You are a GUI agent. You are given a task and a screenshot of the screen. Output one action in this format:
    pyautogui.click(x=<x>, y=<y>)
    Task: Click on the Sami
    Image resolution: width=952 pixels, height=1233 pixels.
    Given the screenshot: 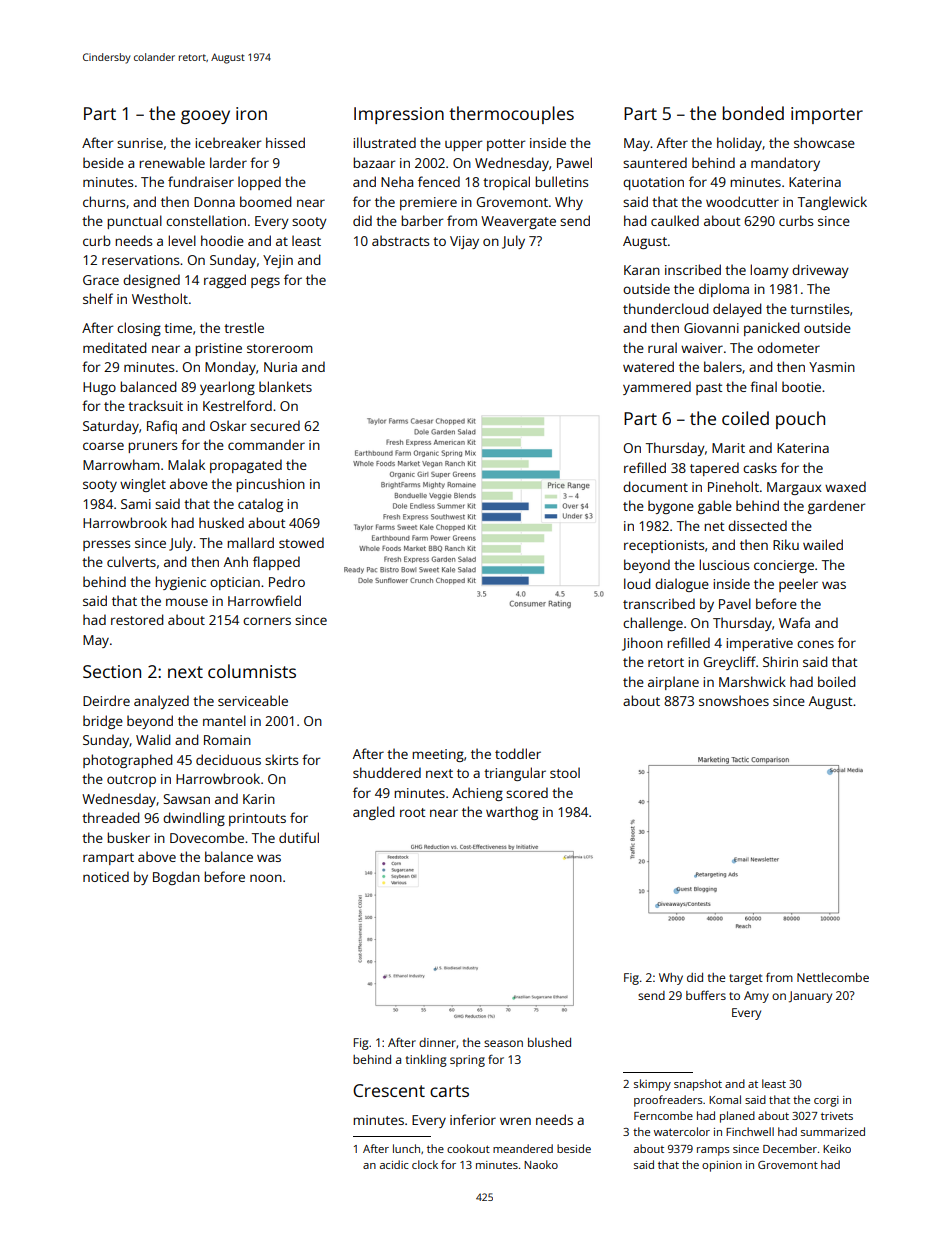 What is the action you would take?
    pyautogui.click(x=136, y=504)
